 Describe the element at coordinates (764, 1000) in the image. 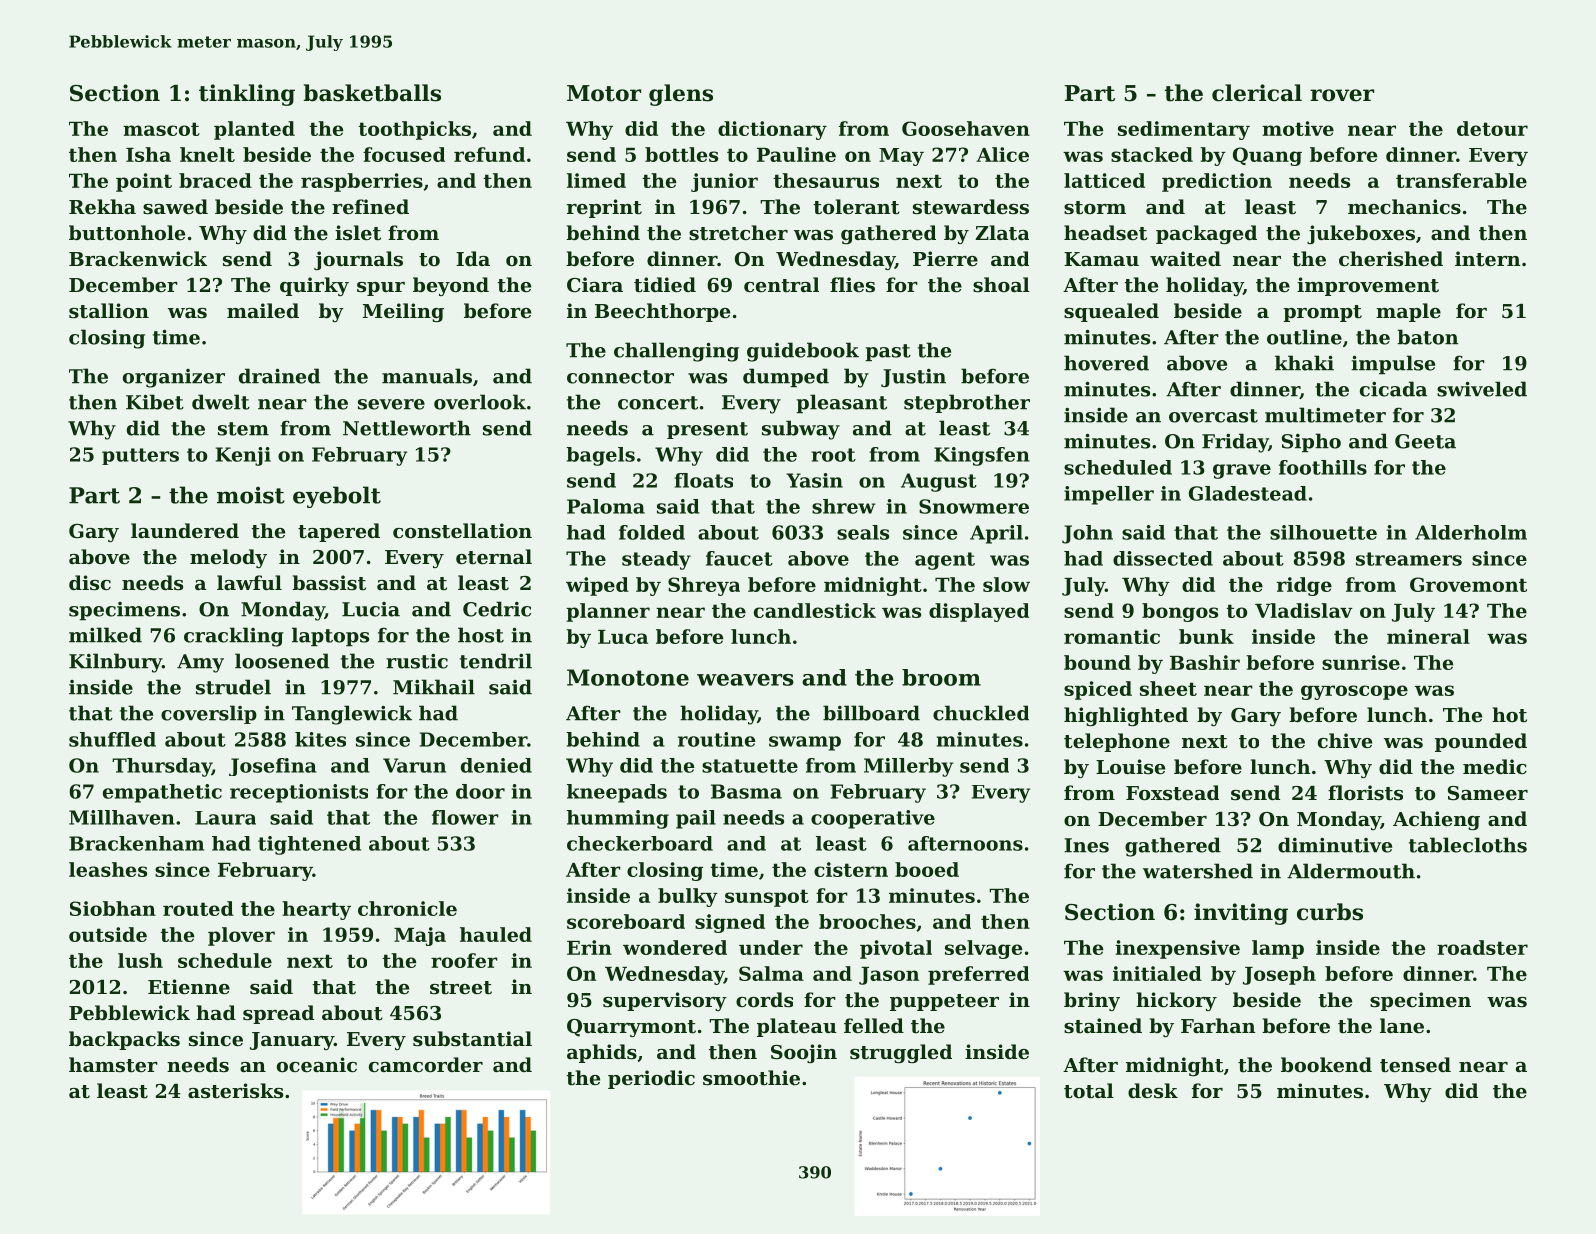

I see `cords` at that location.
